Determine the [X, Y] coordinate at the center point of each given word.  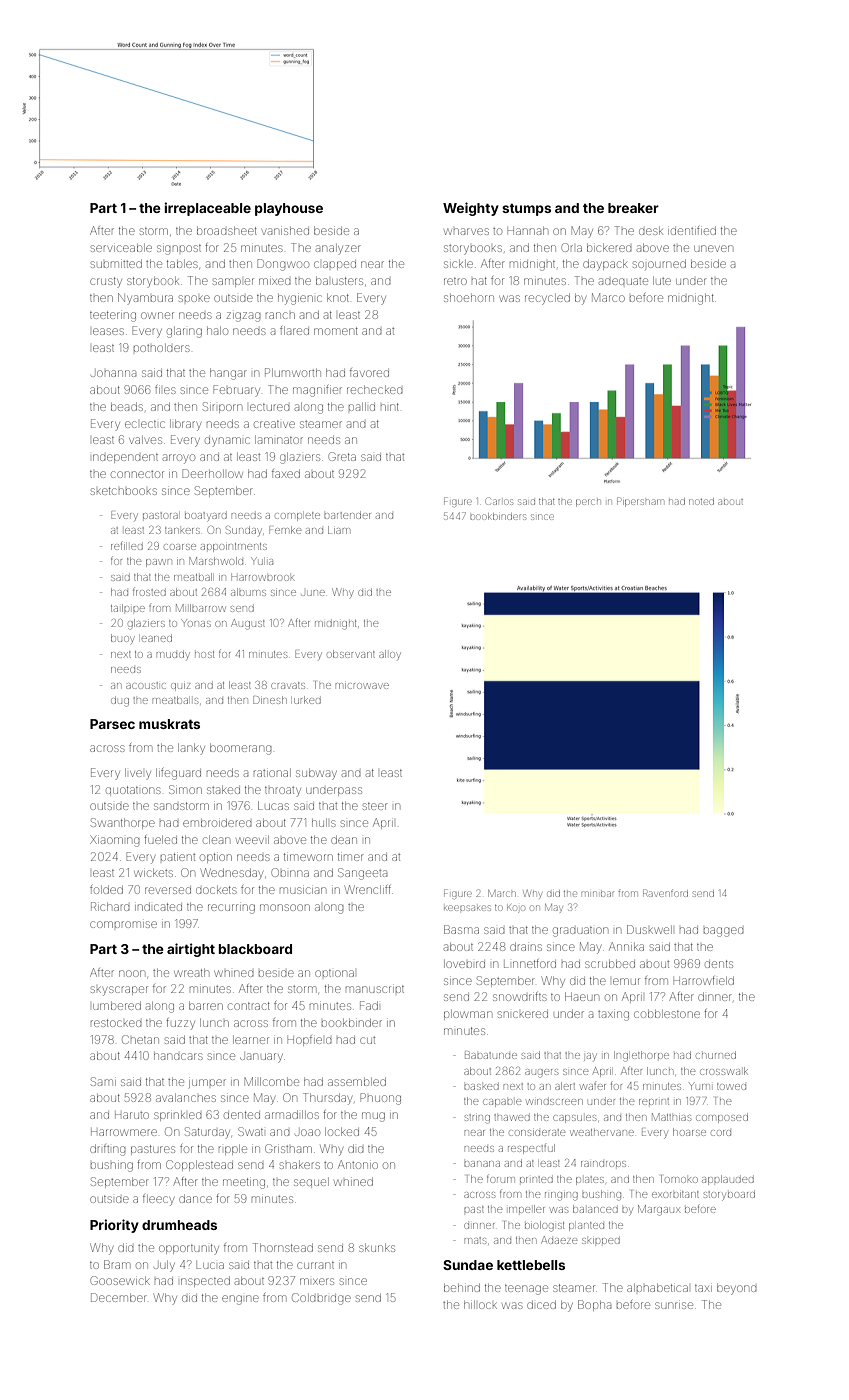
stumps [526, 210]
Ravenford [665, 893]
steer [375, 806]
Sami [103, 1081]
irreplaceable [207, 209]
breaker [633, 208]
